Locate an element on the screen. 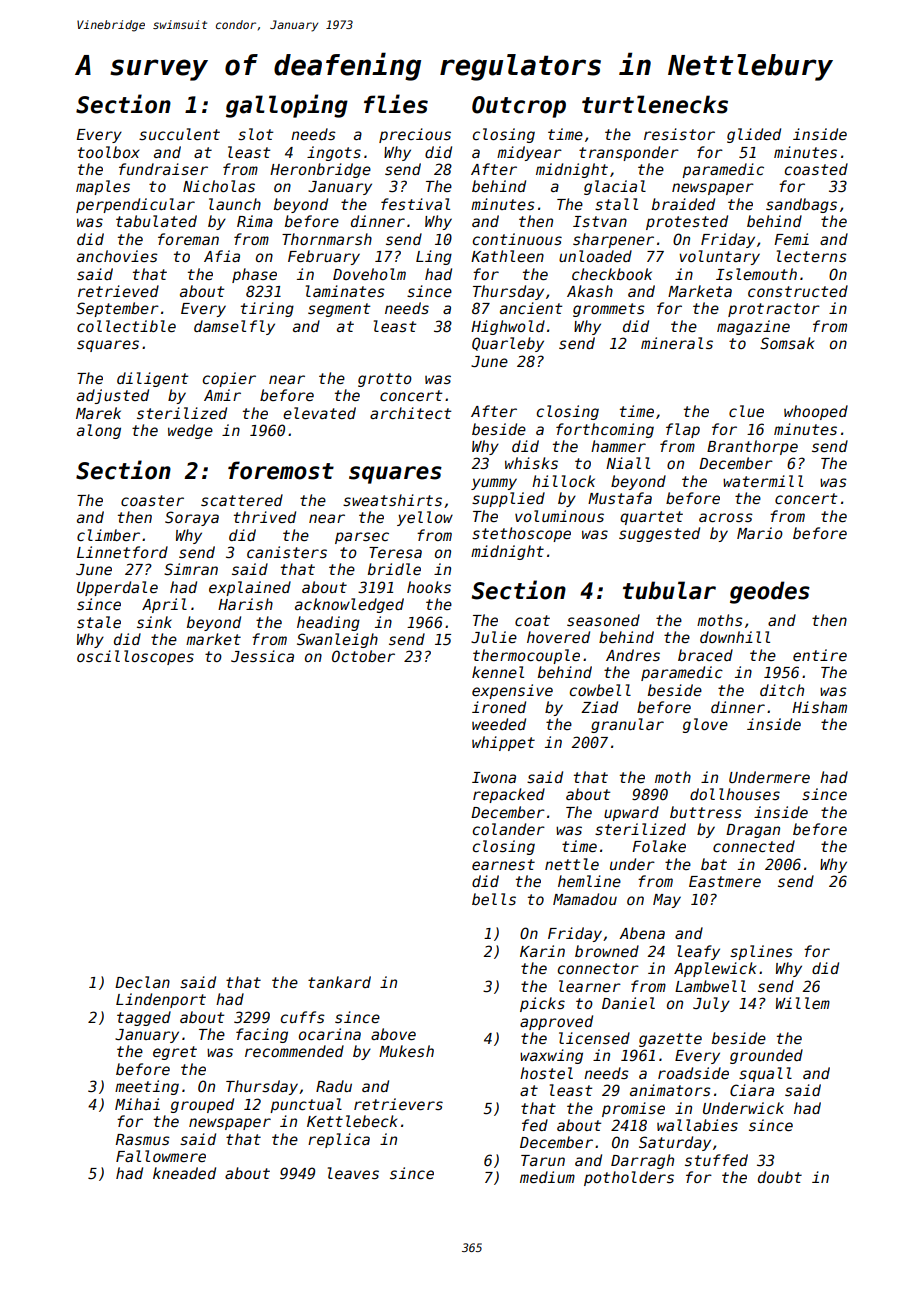 The width and height of the screenshot is (924, 1308). Declan is located at coordinates (142, 982).
